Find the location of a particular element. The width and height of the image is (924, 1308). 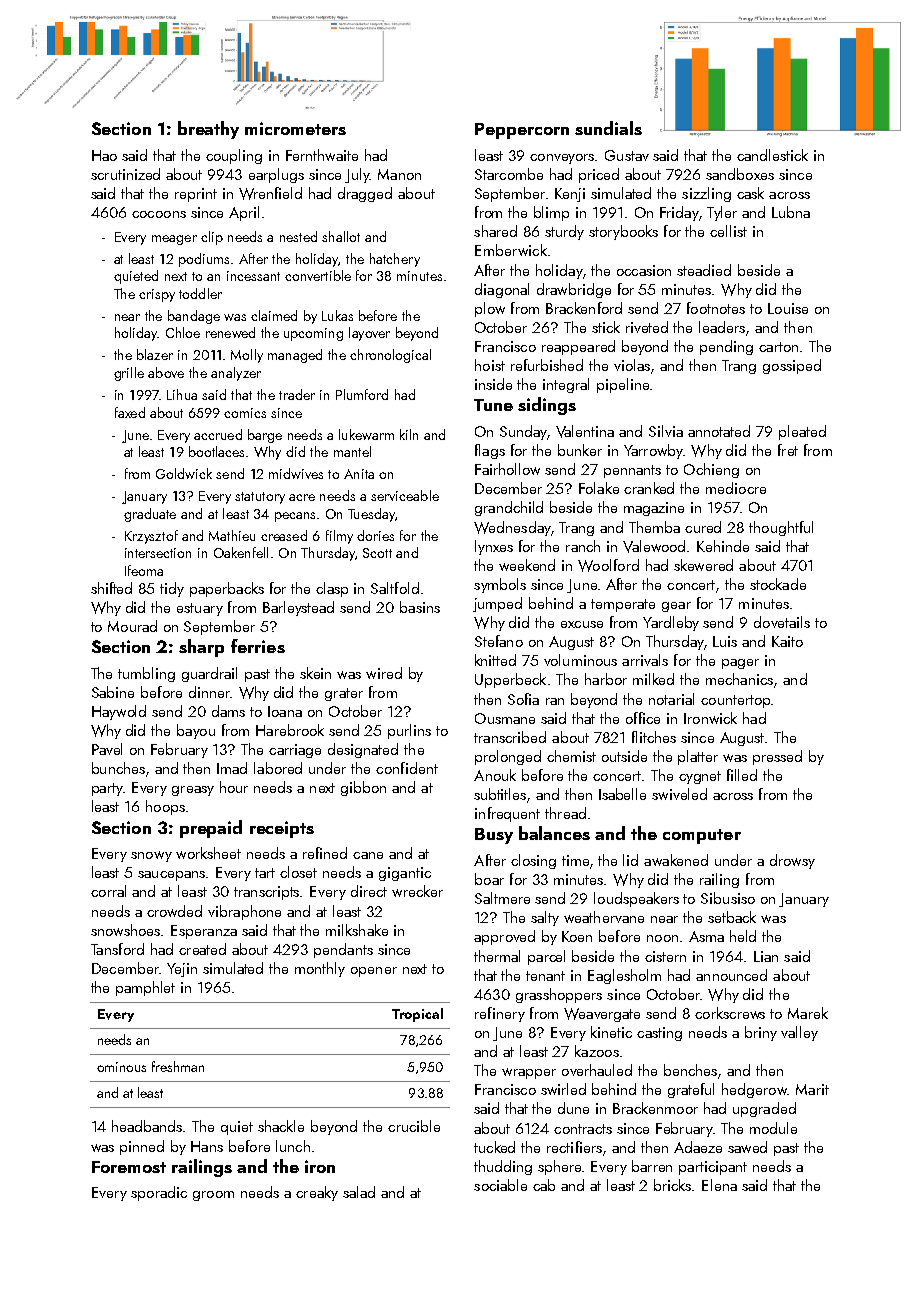

freshman is located at coordinates (178, 1066).
